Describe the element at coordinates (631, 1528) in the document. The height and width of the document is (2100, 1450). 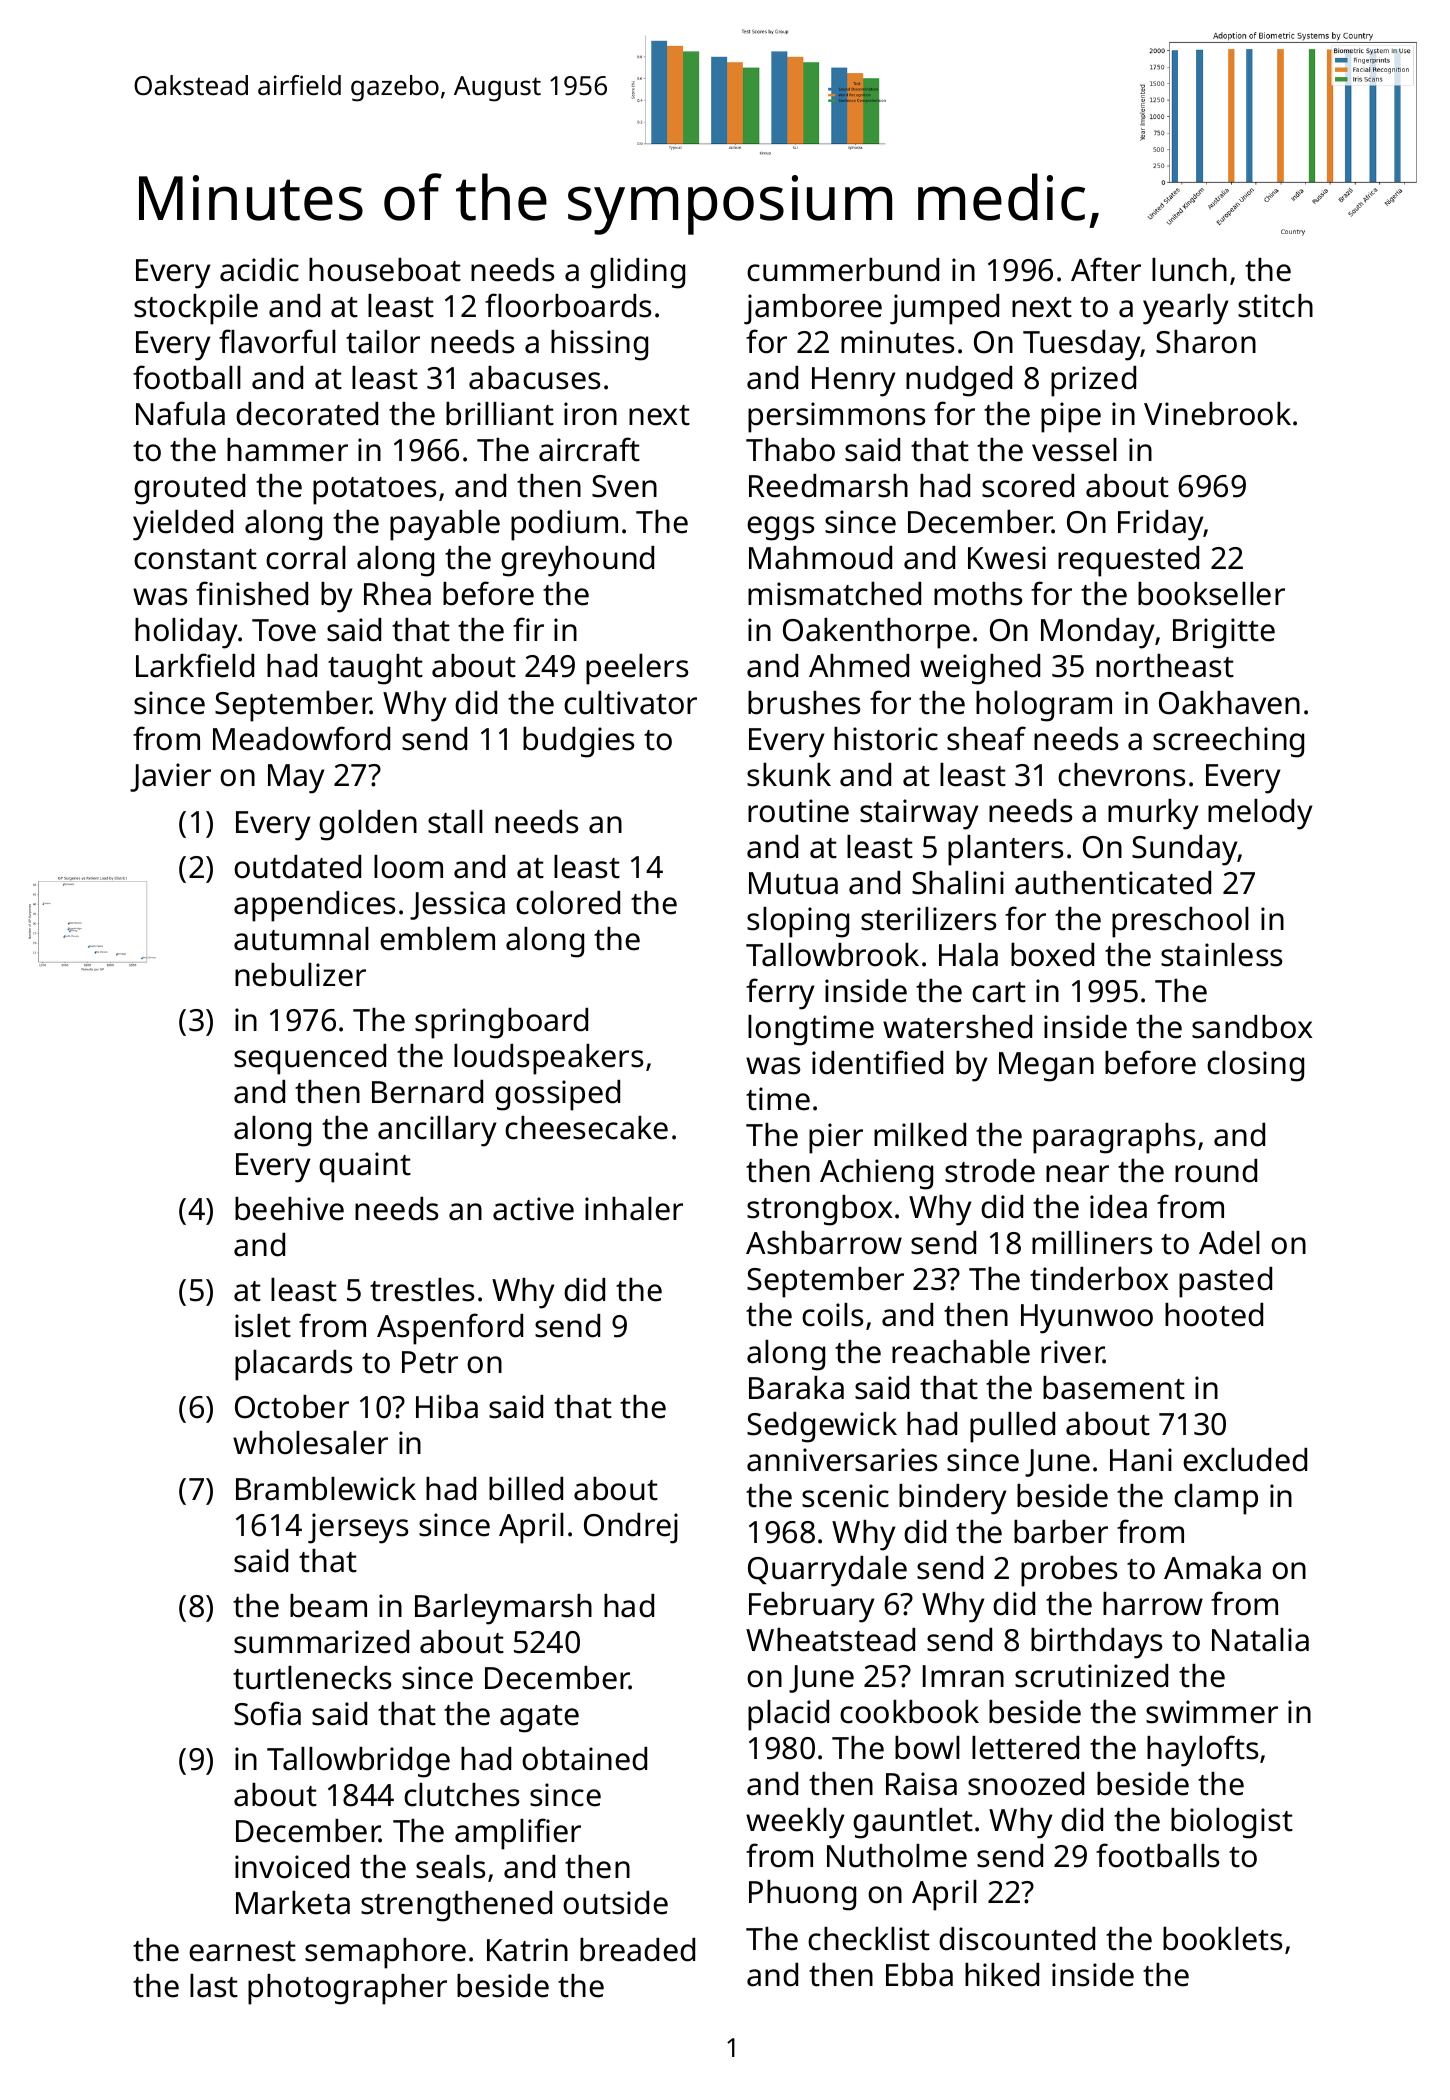
I see `Ondrej` at that location.
